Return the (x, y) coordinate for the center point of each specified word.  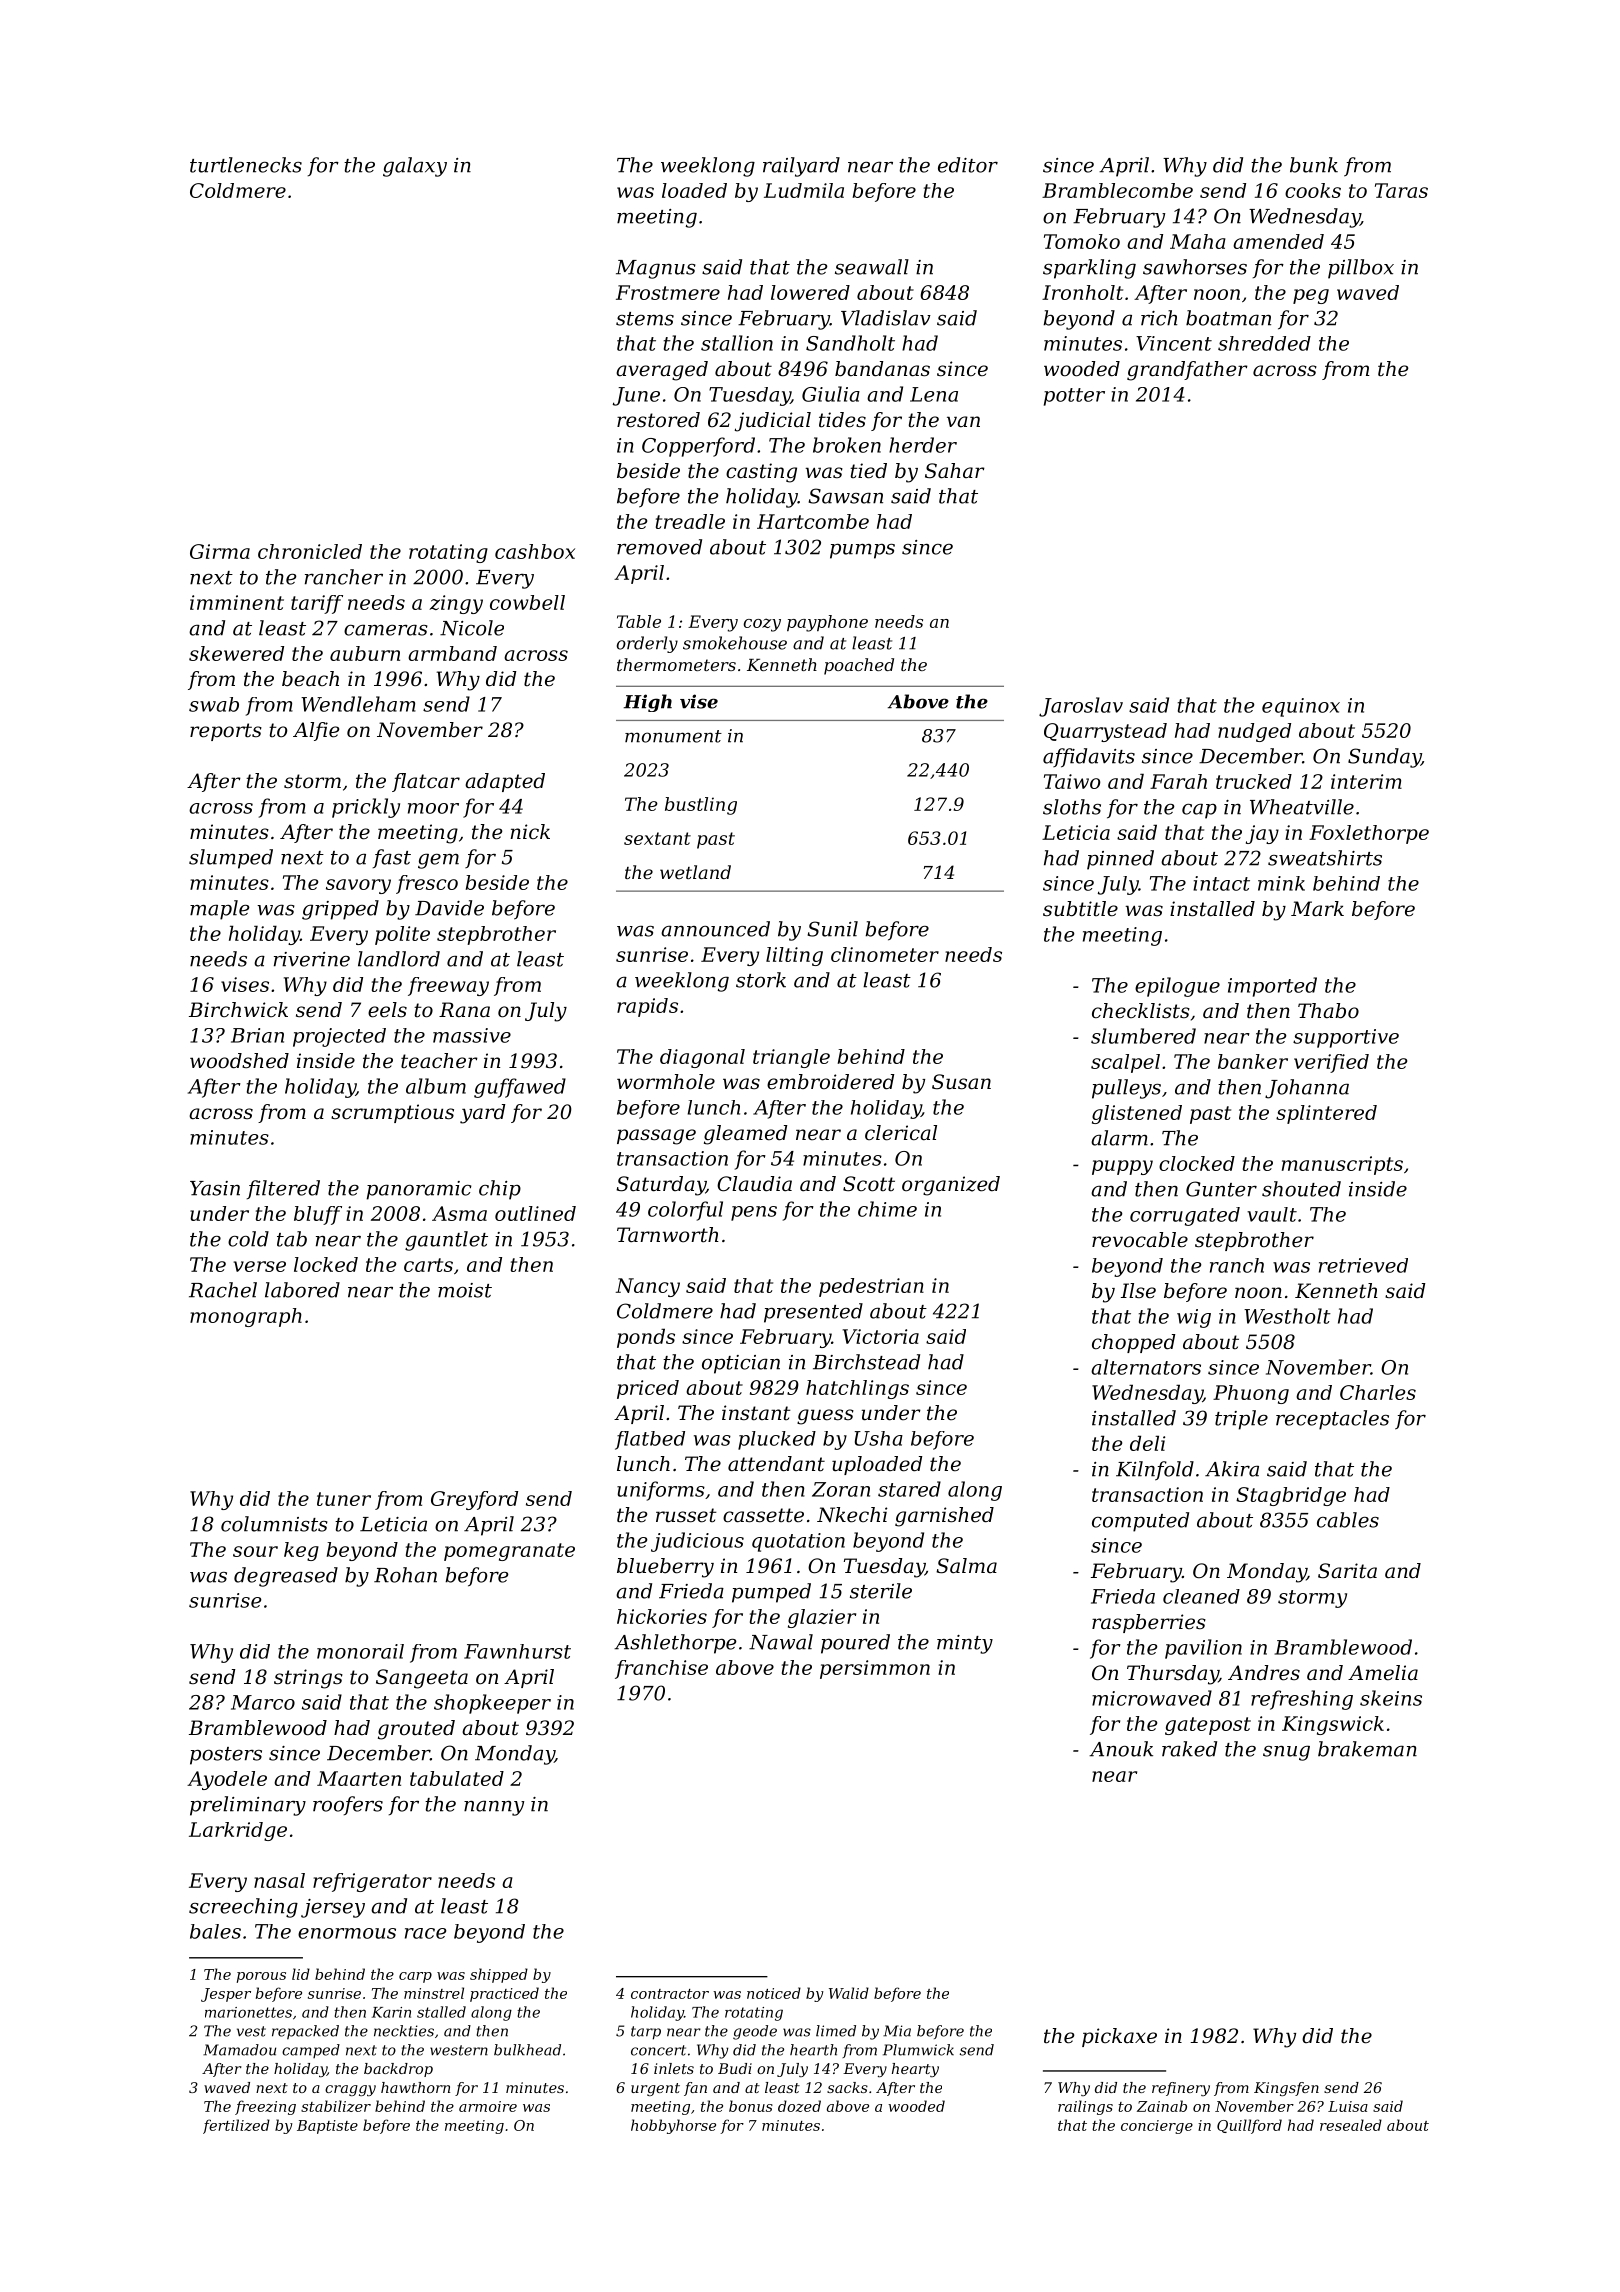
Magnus (656, 269)
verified (1331, 1063)
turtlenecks (246, 165)
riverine (312, 959)
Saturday (661, 1186)
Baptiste (327, 2127)
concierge (1157, 2127)
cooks (1313, 190)
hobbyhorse (673, 2126)
